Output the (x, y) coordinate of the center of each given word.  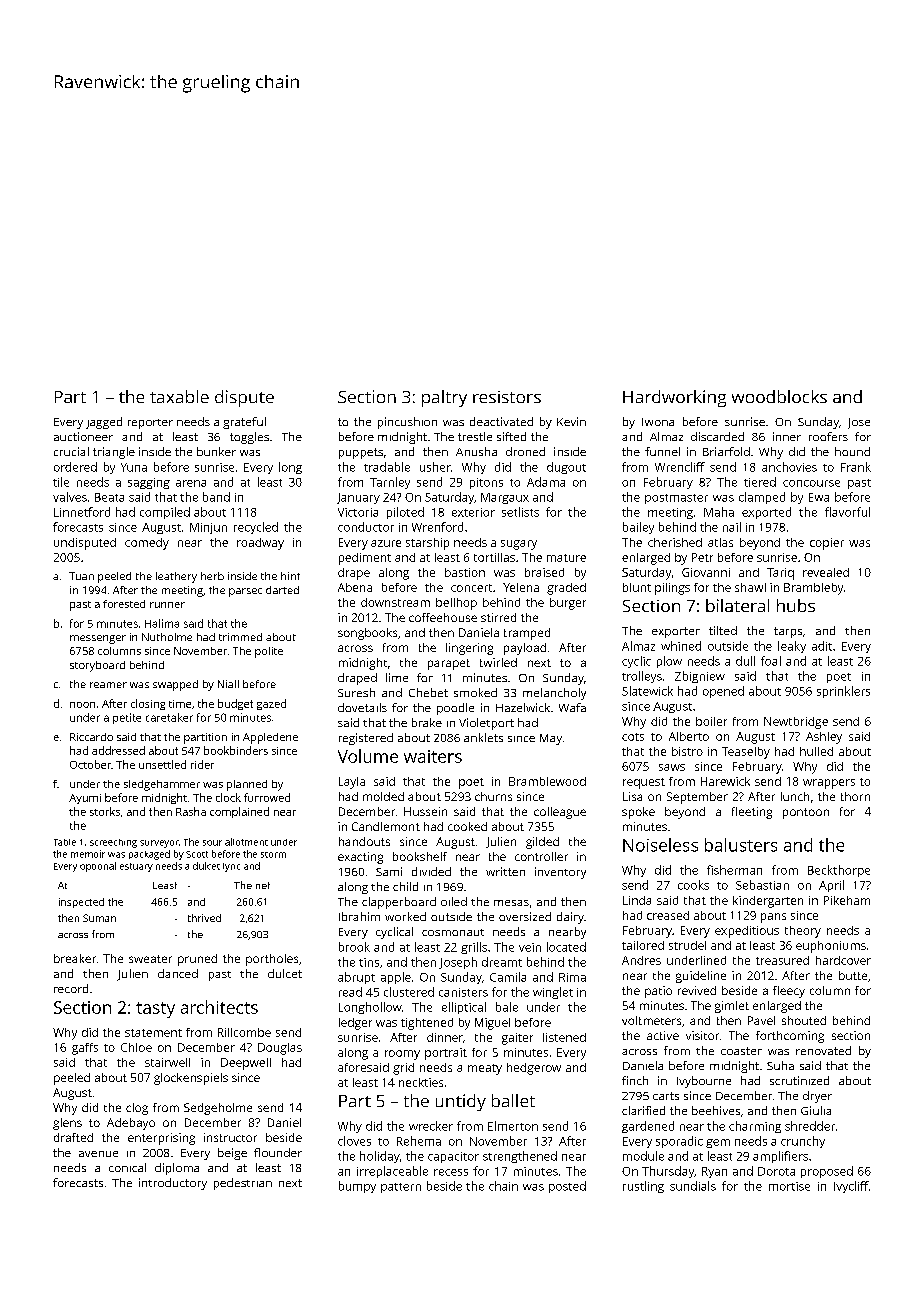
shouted (804, 1020)
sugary (519, 545)
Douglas (280, 1049)
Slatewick (647, 691)
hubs (796, 605)
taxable (179, 396)
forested (124, 604)
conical (127, 1167)
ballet (513, 1100)
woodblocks (779, 396)
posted (567, 1187)
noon (82, 705)
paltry (444, 398)
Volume (368, 756)
